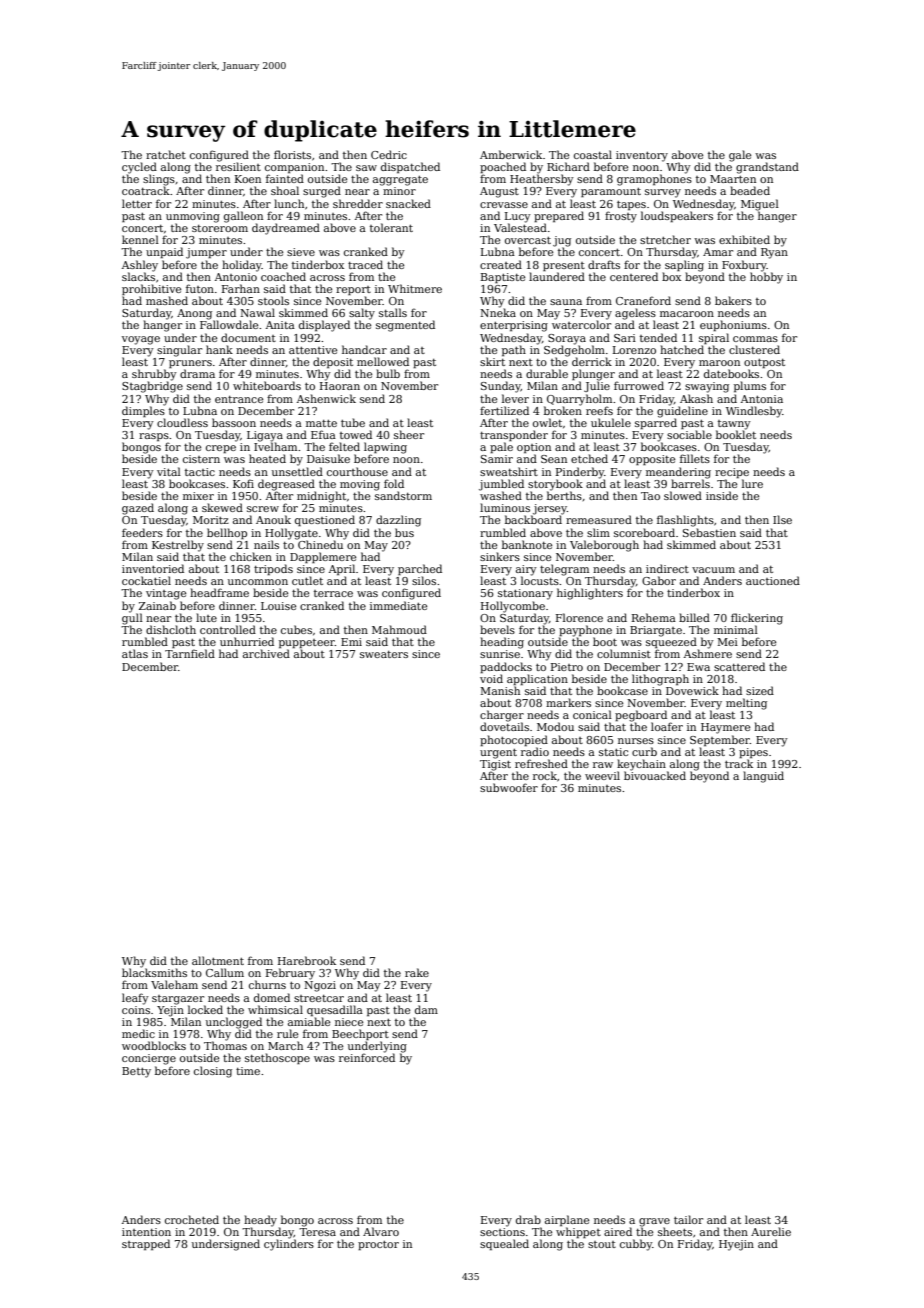  What do you see at coordinates (154, 972) in the image?
I see `blacksmiths` at bounding box center [154, 972].
